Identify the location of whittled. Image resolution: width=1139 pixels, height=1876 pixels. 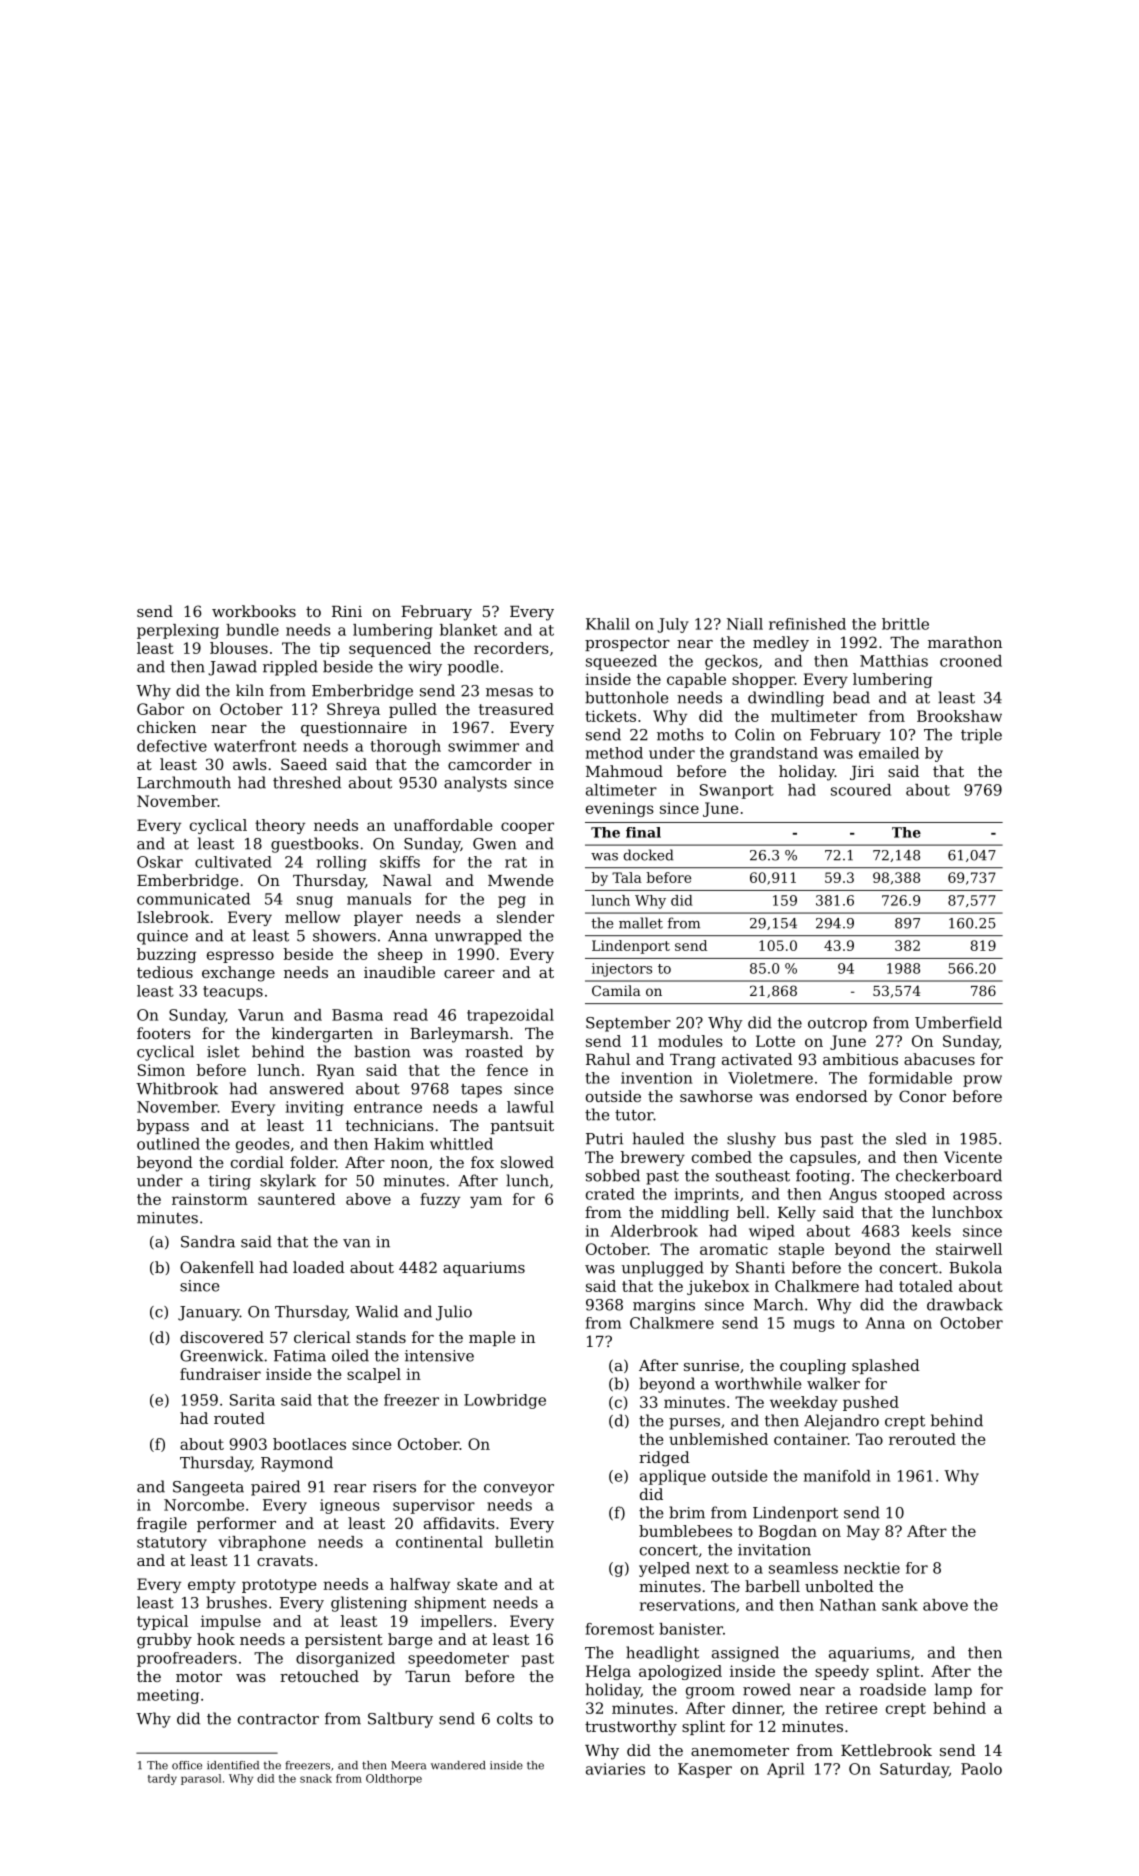
(461, 1144).
